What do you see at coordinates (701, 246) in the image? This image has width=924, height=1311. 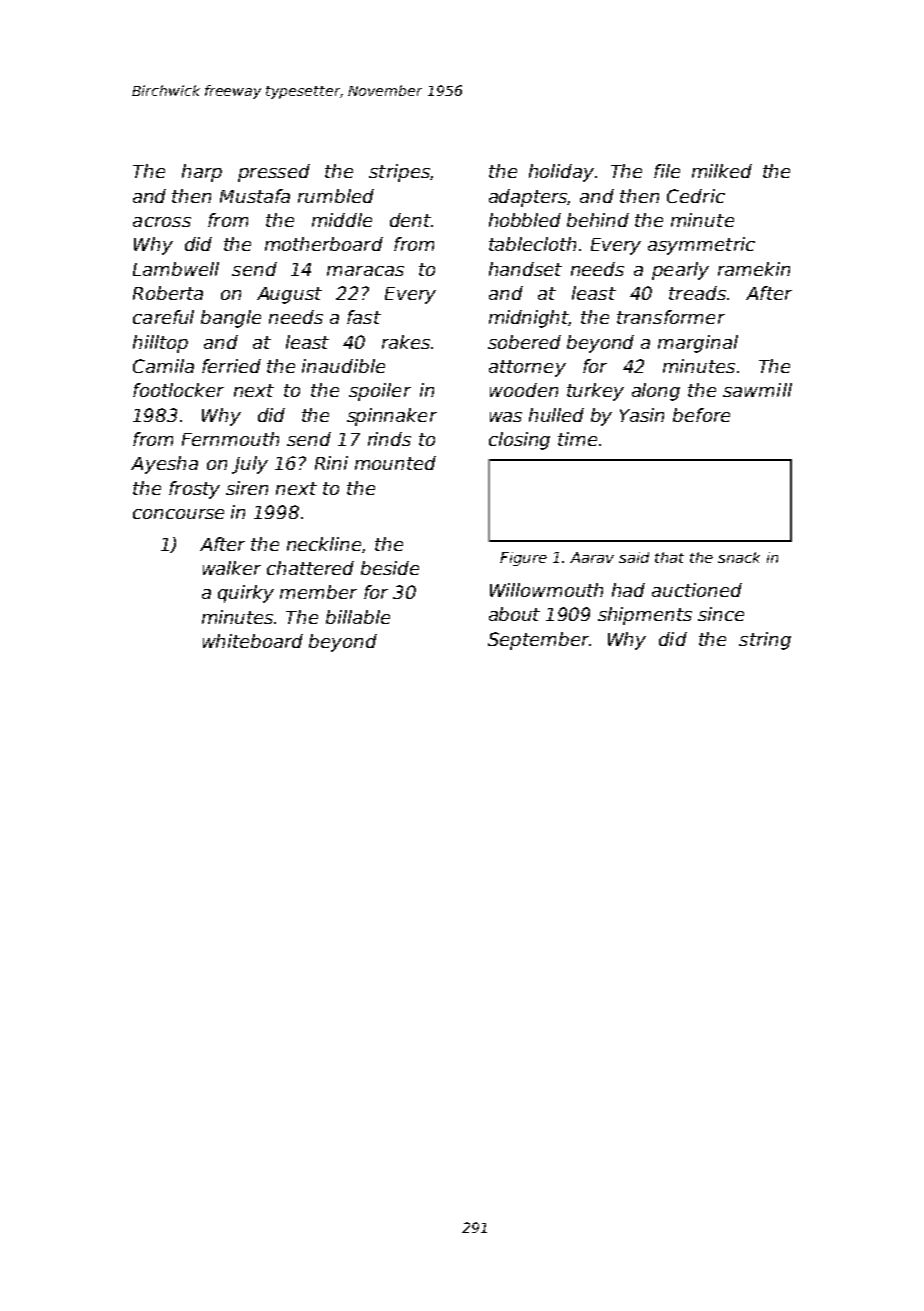 I see `asymmetric` at bounding box center [701, 246].
